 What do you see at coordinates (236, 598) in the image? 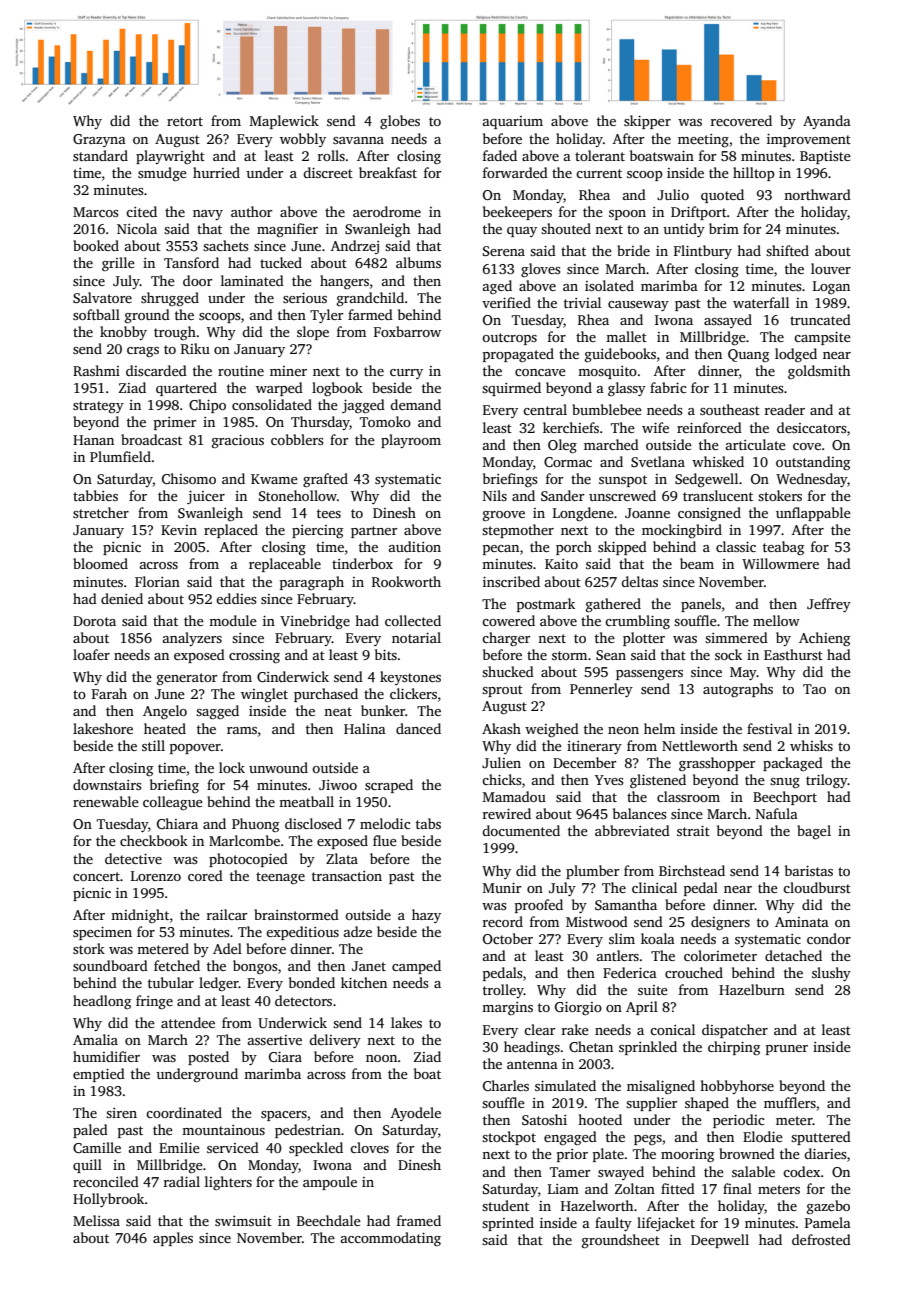
I see `eddies` at bounding box center [236, 598].
